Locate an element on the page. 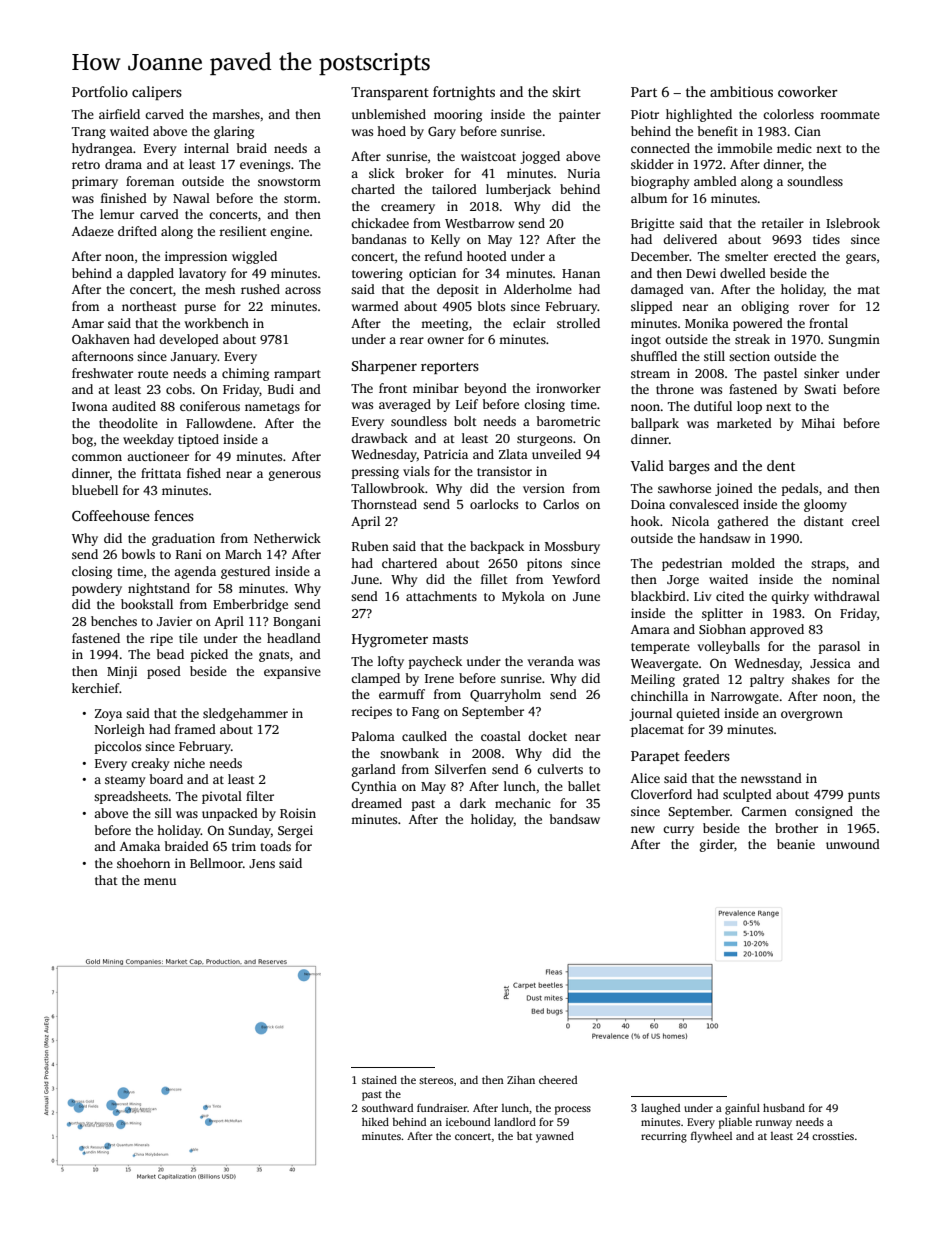  Fallowdene is located at coordinates (219, 423).
